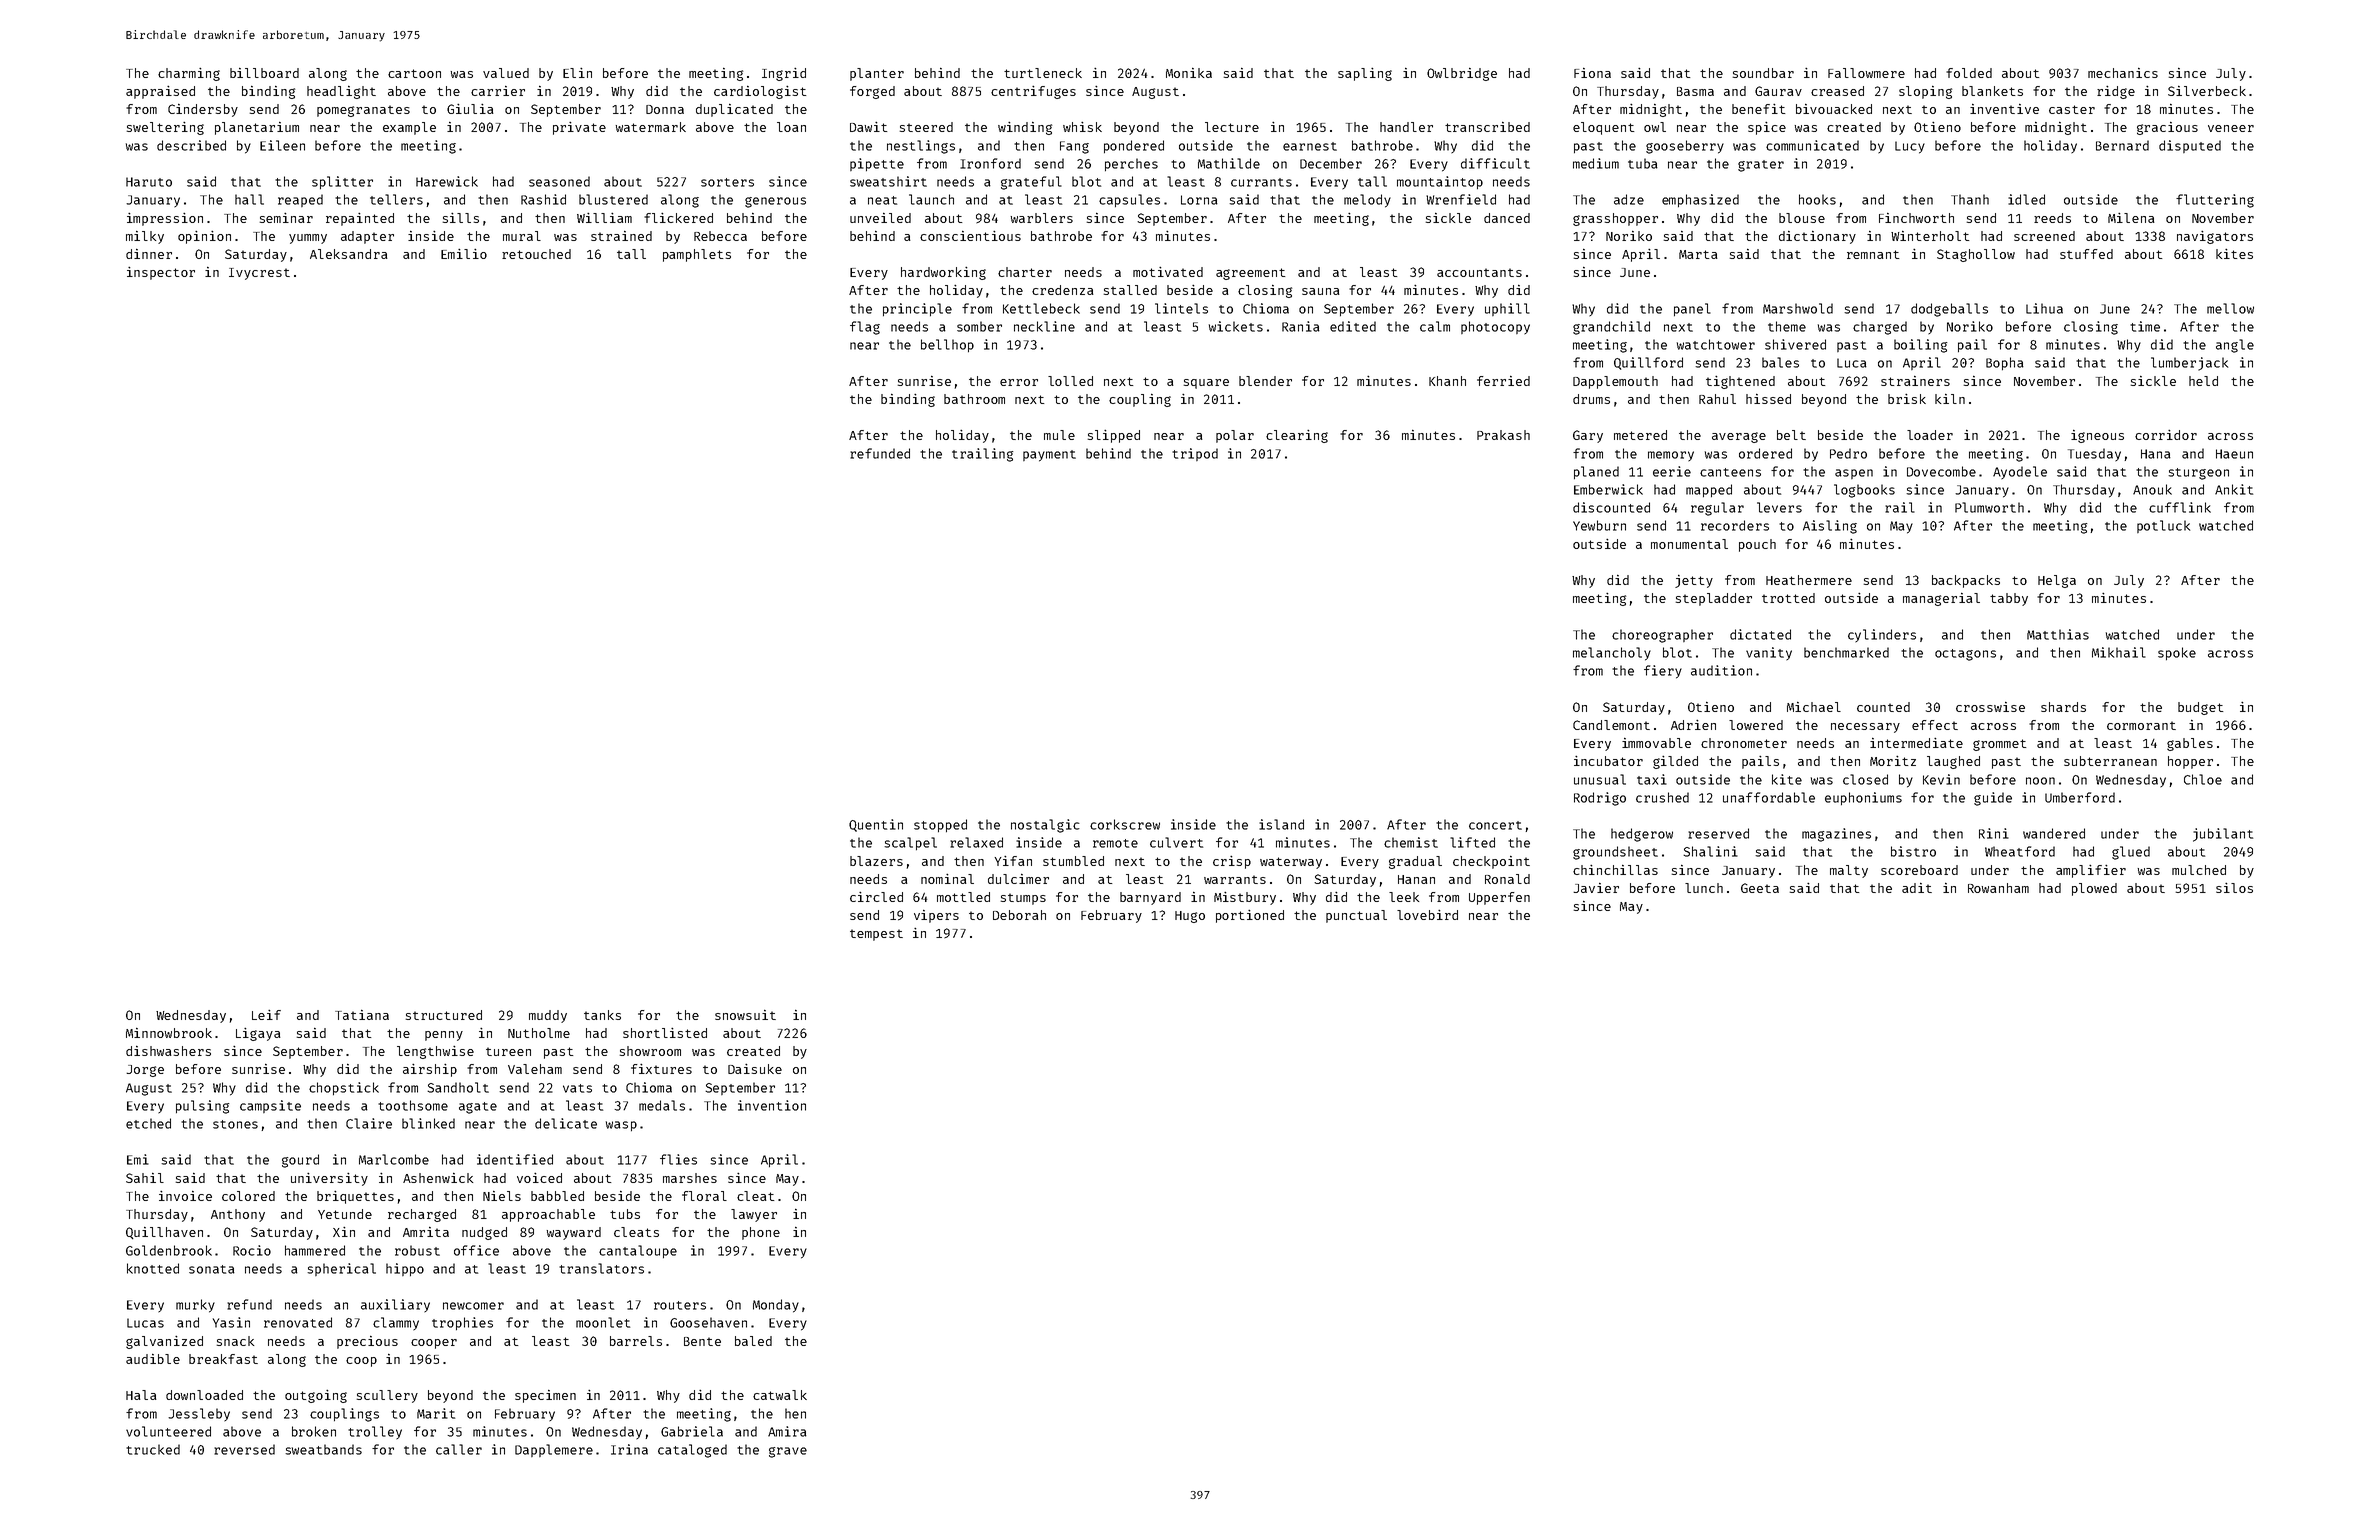 This image has height=1540, width=2380. What do you see at coordinates (1694, 581) in the image?
I see `jetty` at bounding box center [1694, 581].
